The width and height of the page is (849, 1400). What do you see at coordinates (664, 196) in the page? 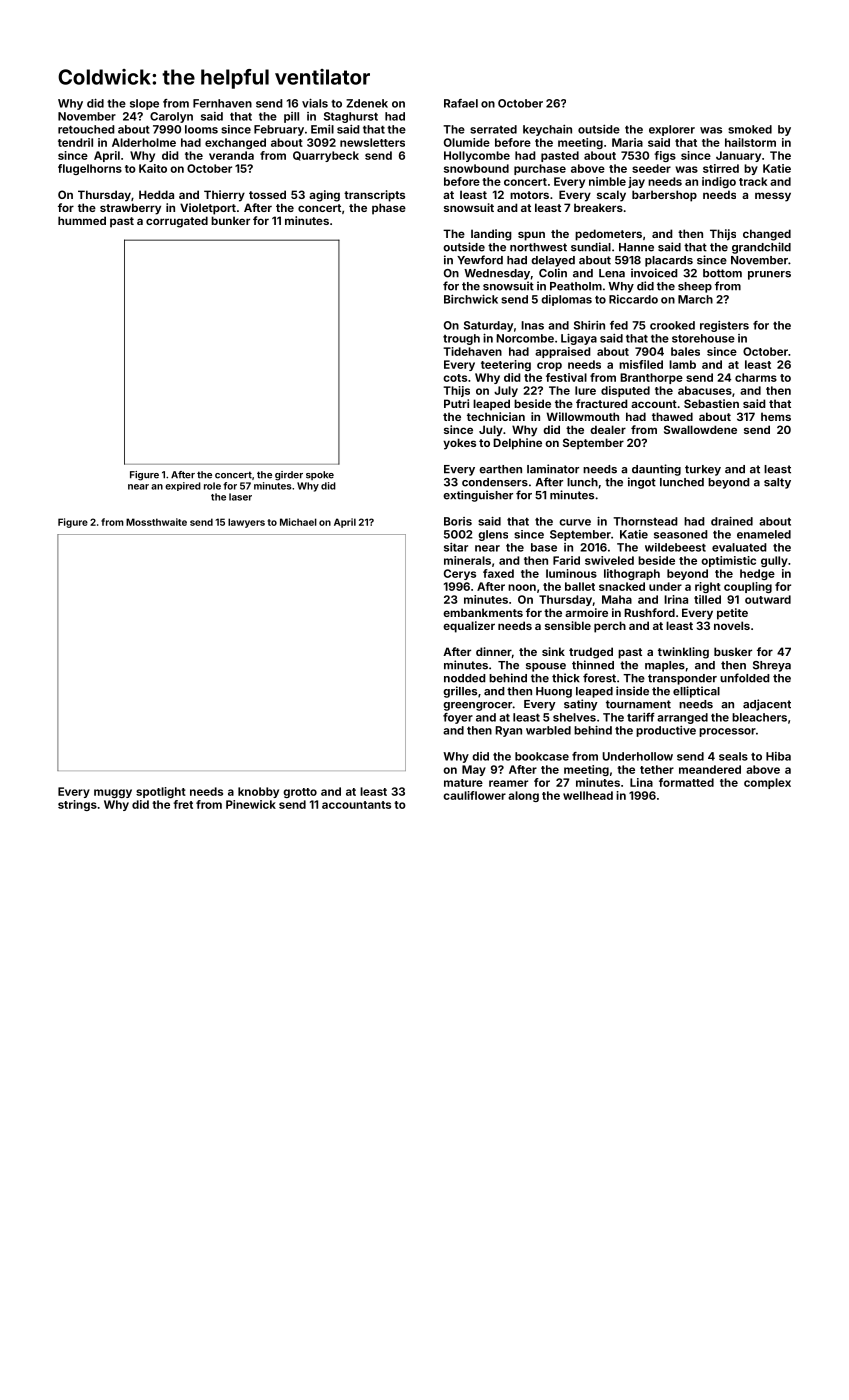
I see `barbershop` at bounding box center [664, 196].
